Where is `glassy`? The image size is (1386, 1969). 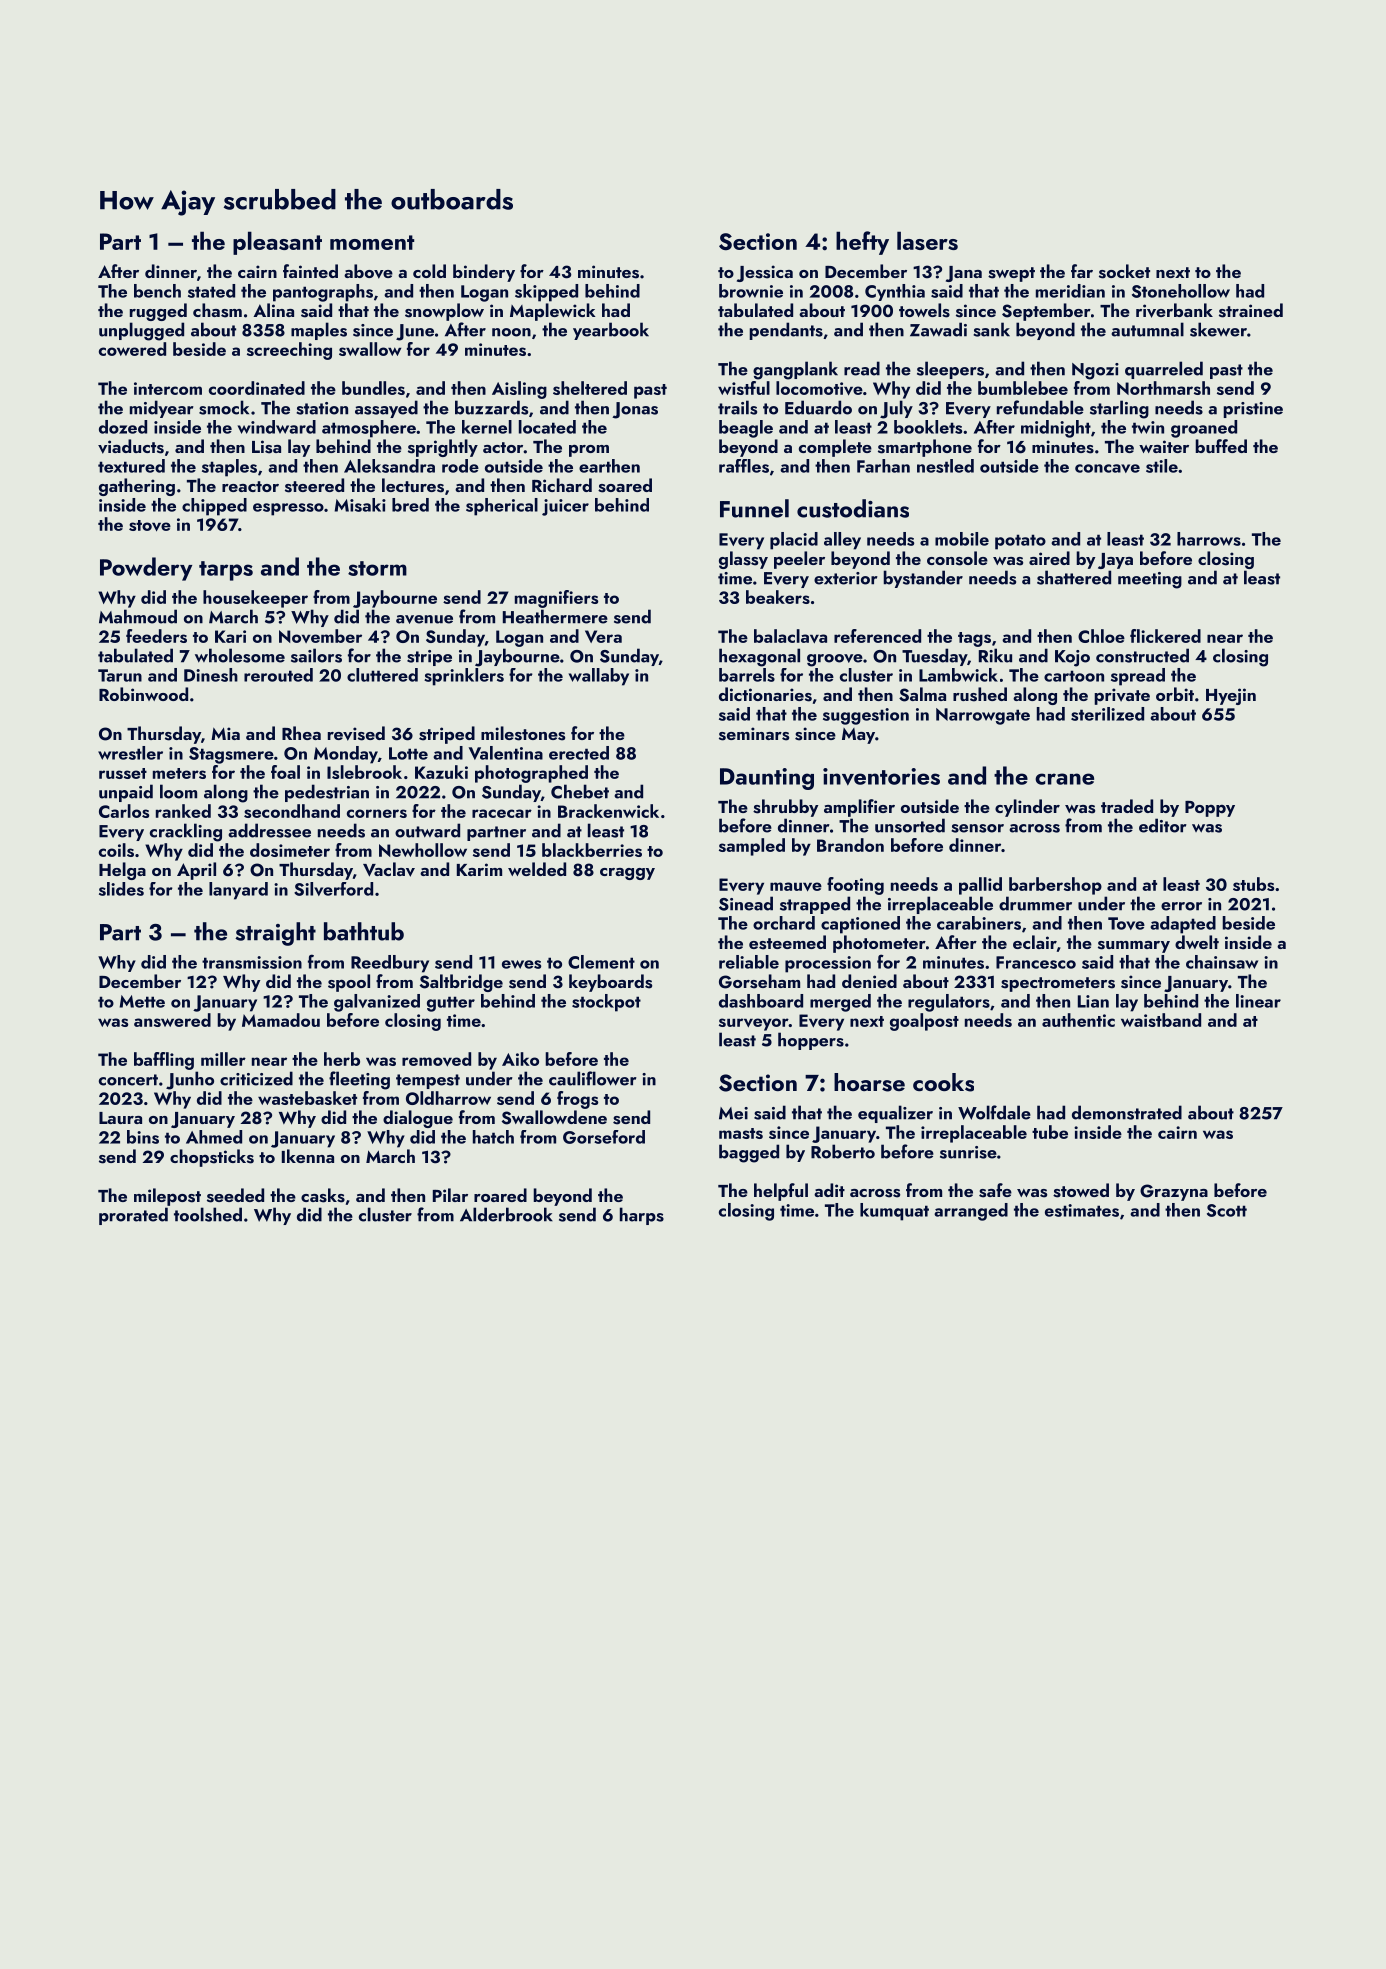 glassy is located at coordinates (743, 560).
